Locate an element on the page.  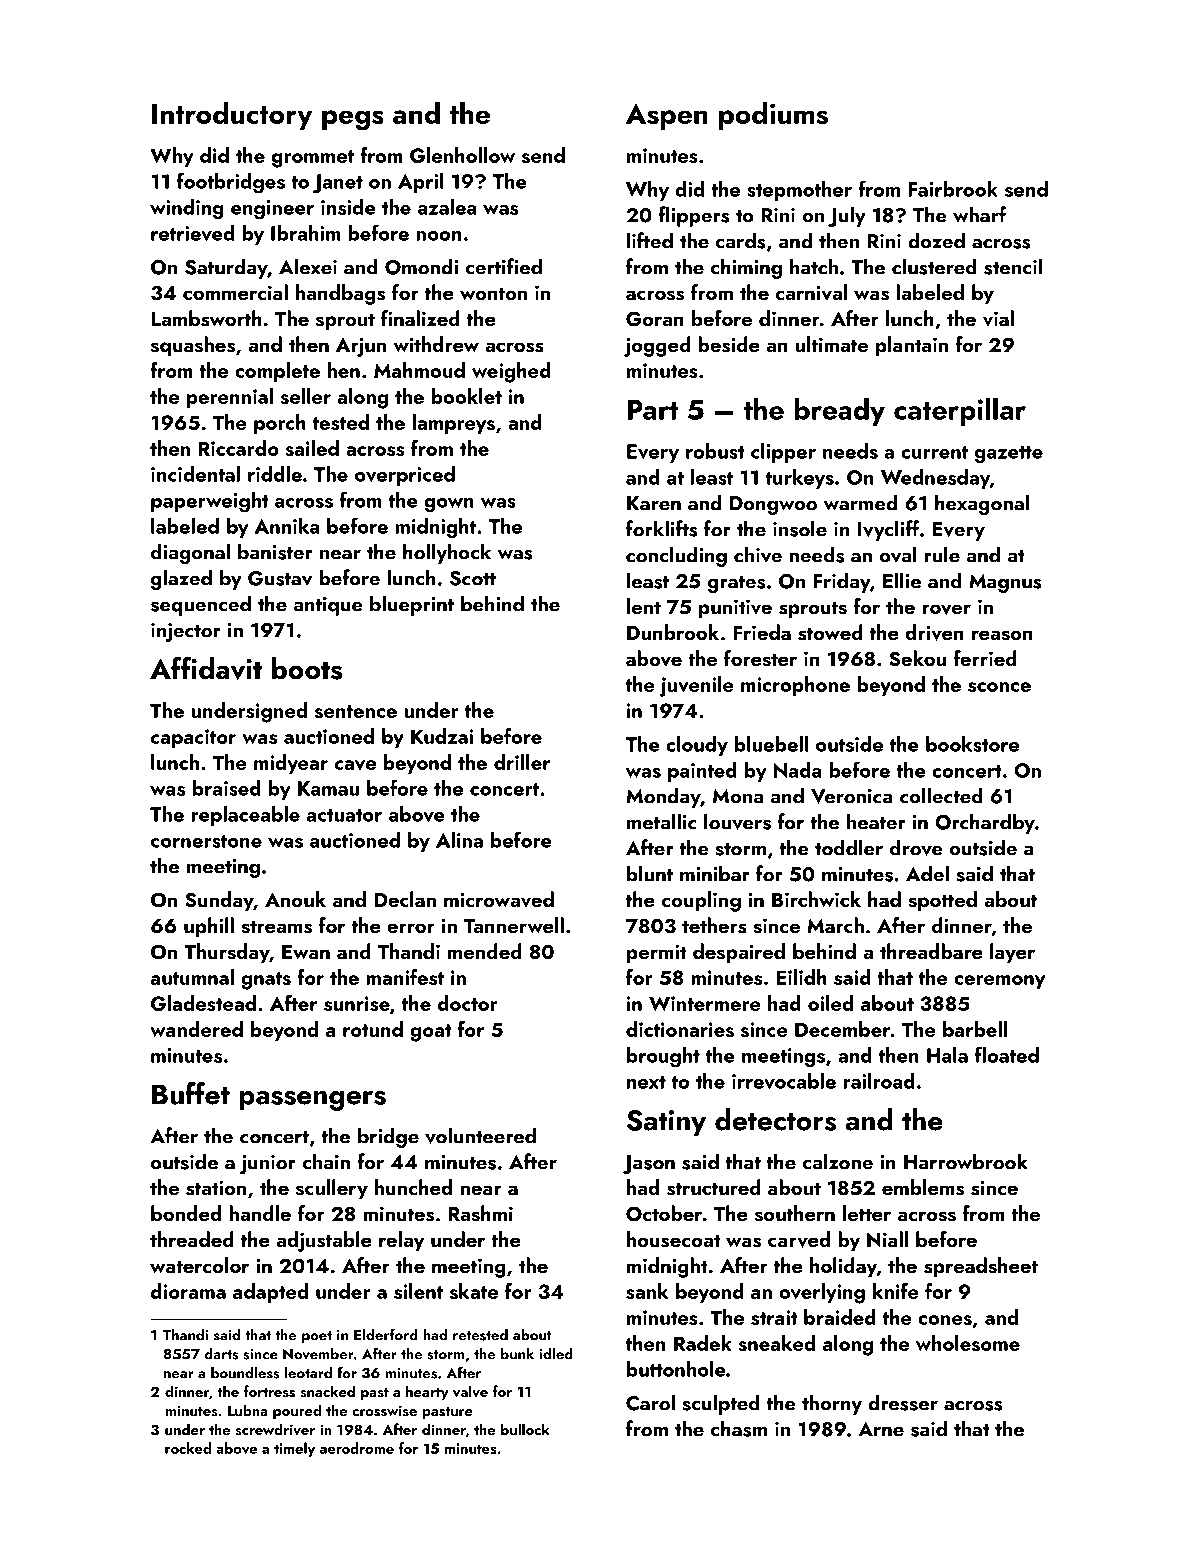
Gustav is located at coordinates (280, 578).
